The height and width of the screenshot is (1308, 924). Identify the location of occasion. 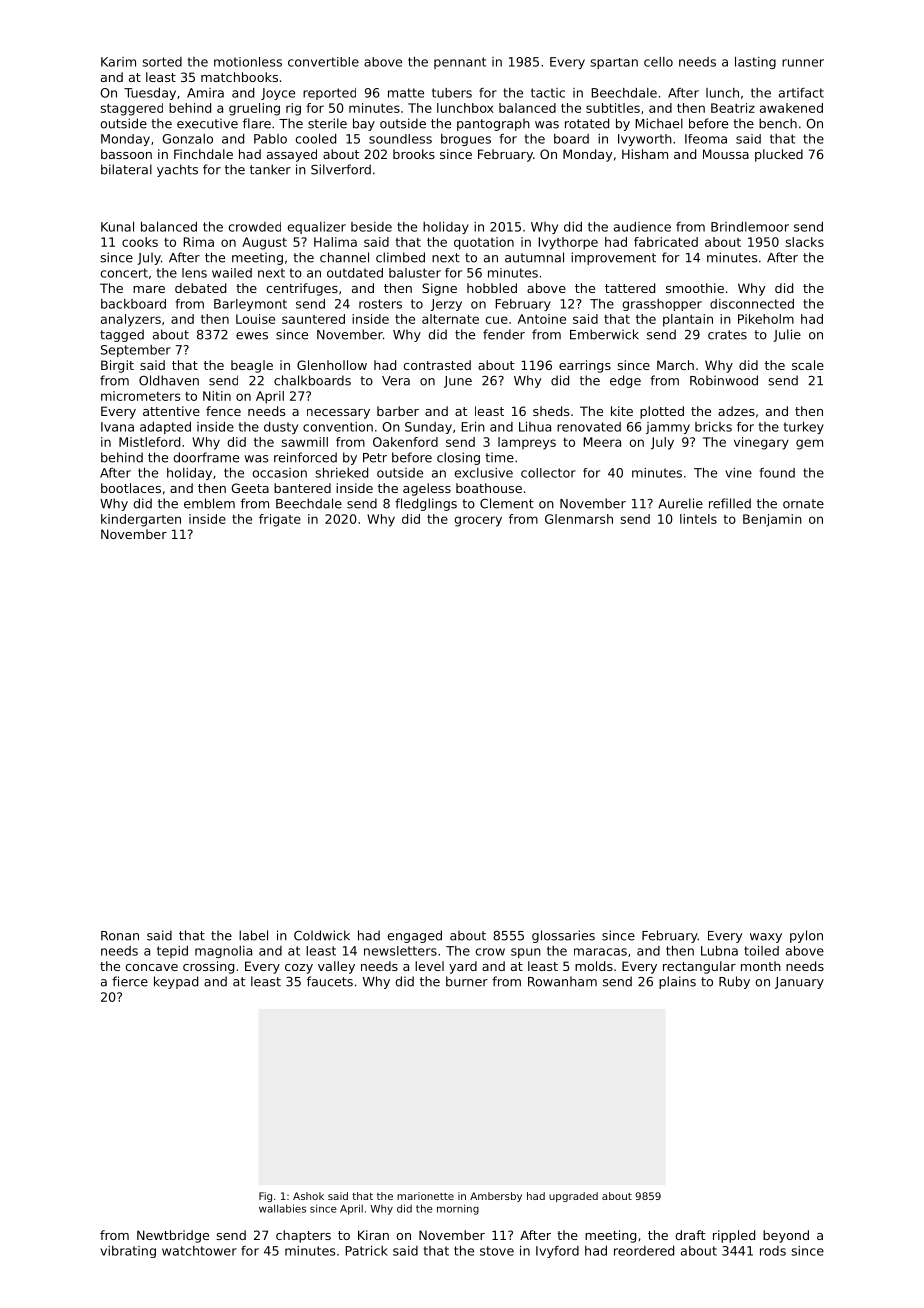
(280, 473).
